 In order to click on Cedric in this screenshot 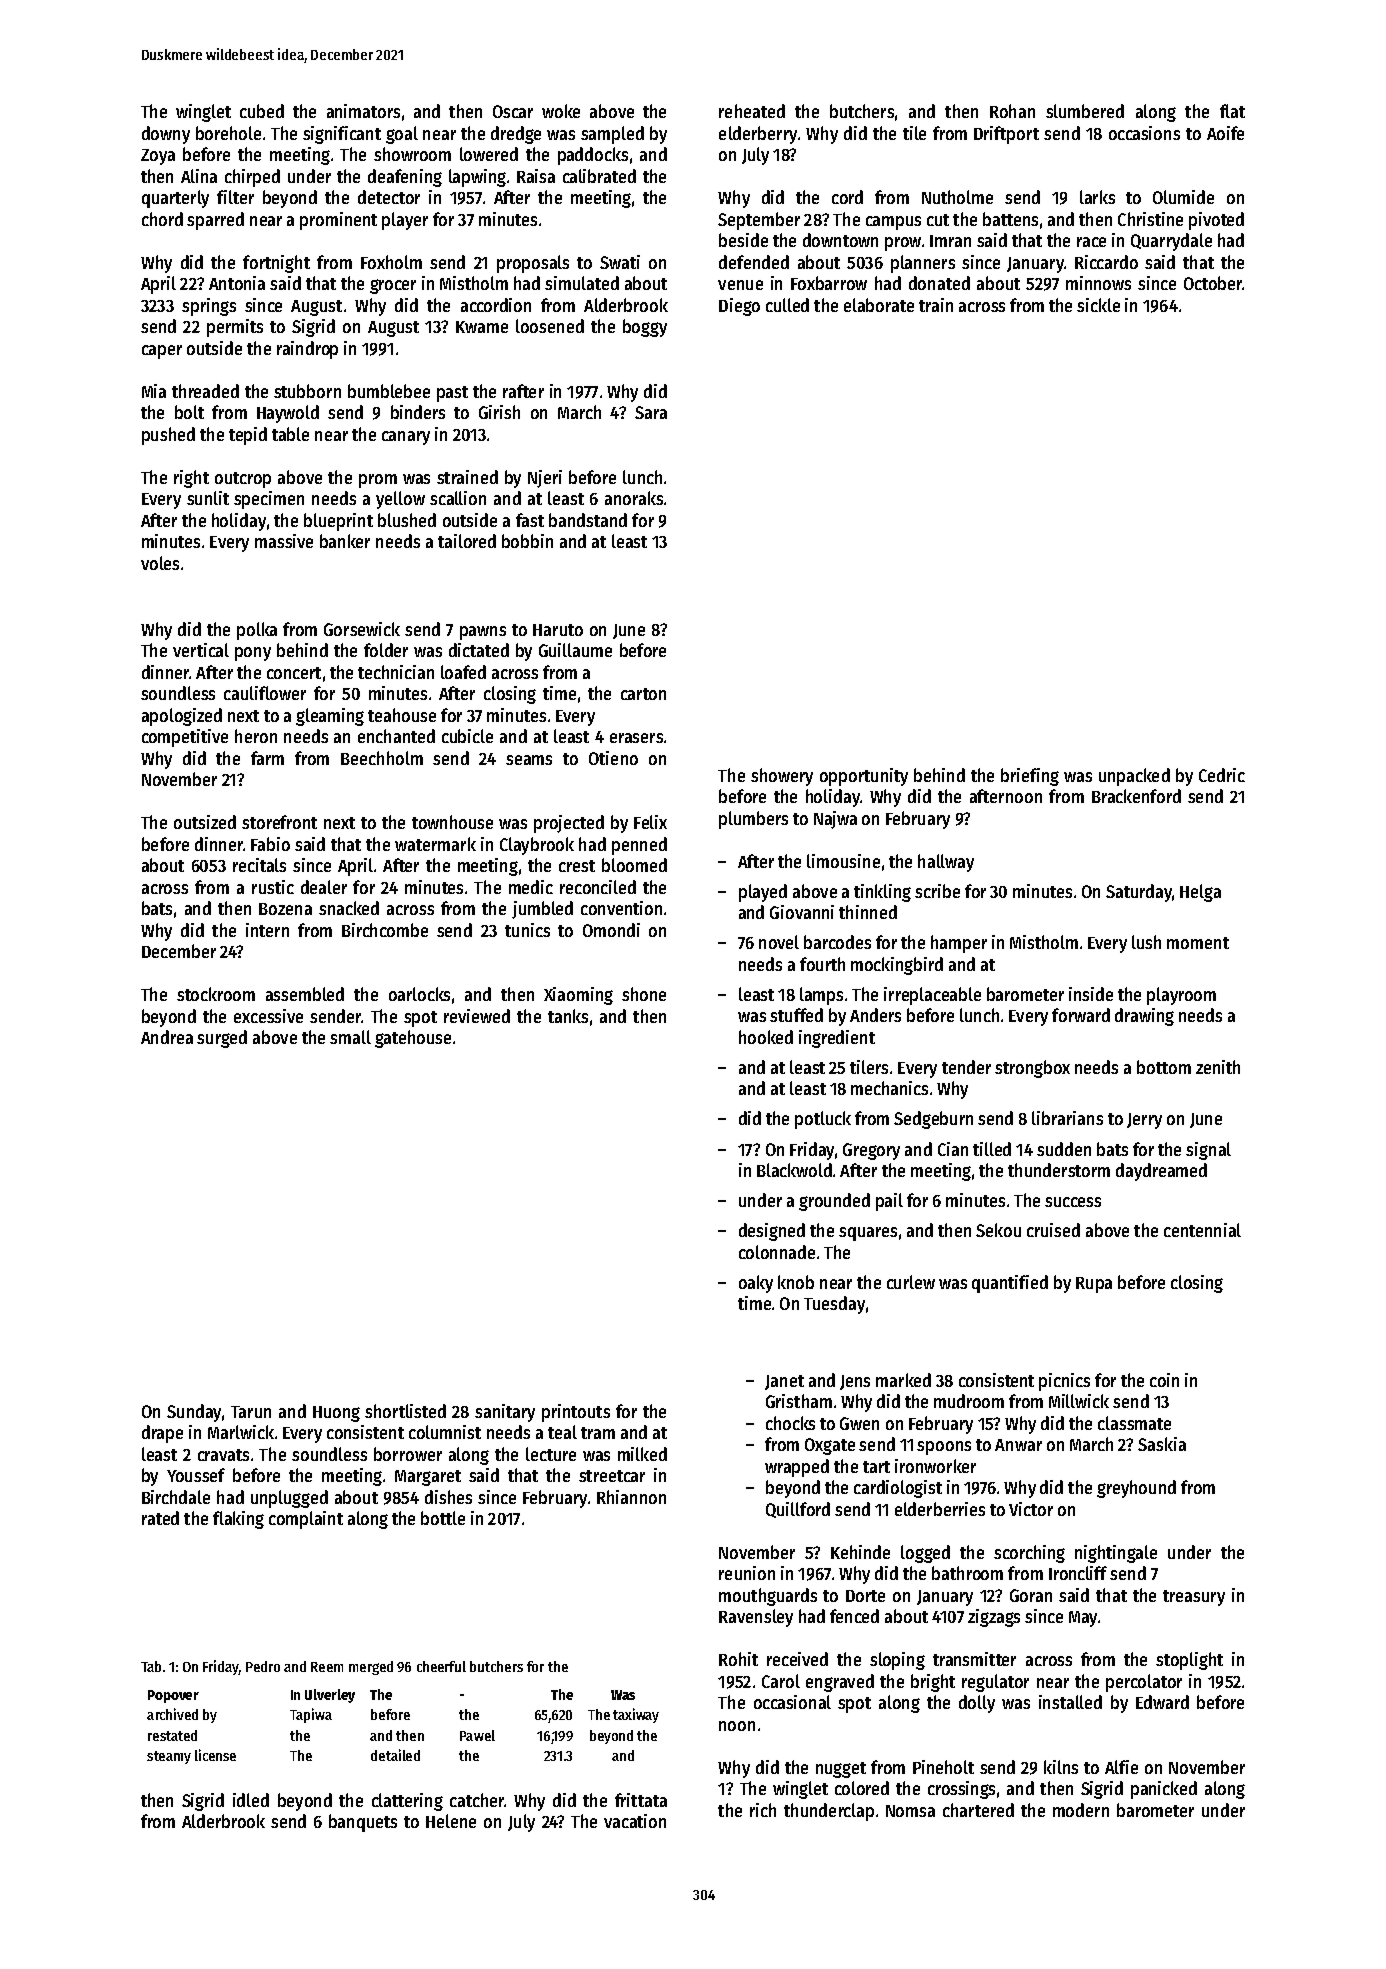, I will do `click(1222, 775)`.
